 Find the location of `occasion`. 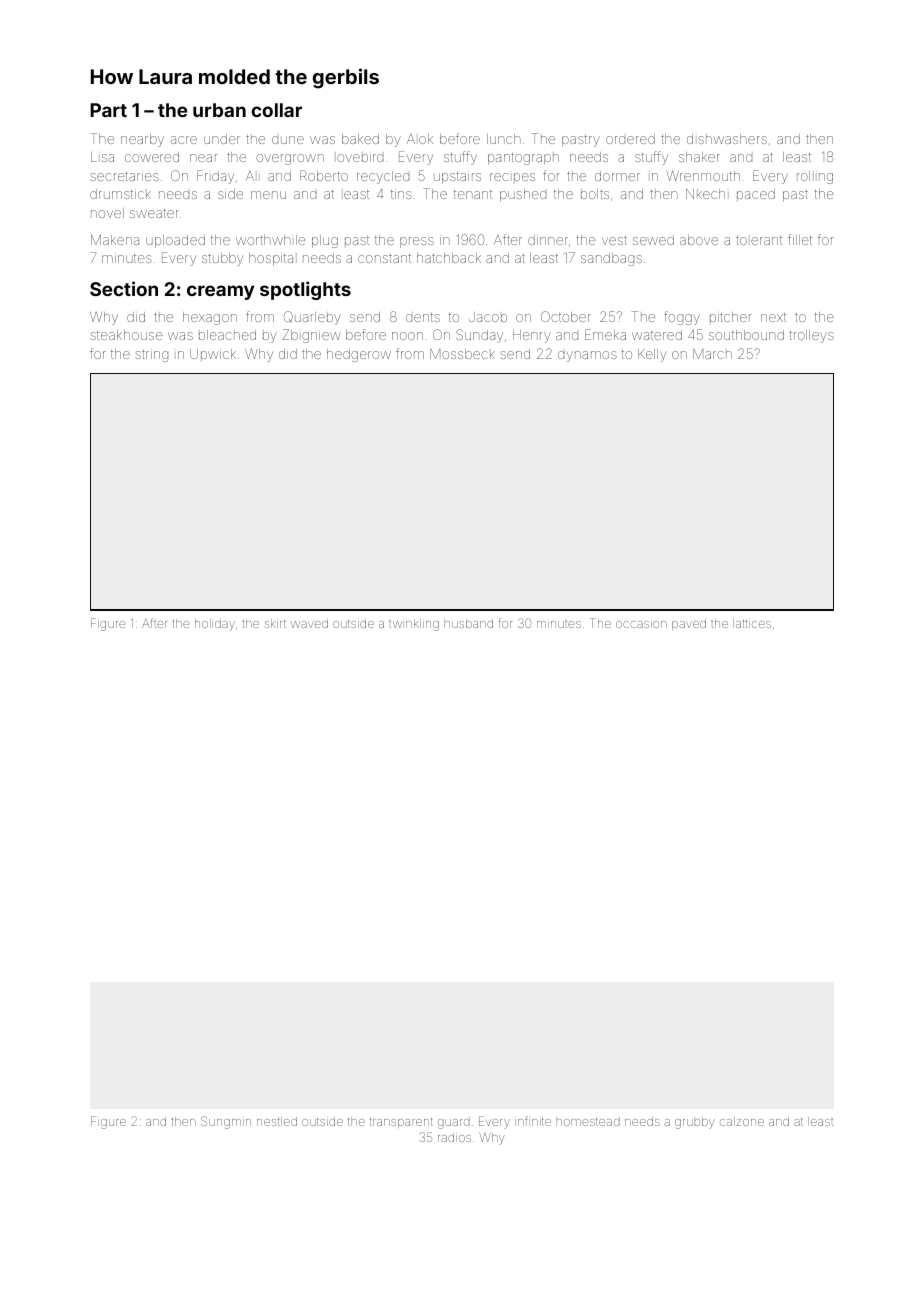

occasion is located at coordinates (641, 624).
